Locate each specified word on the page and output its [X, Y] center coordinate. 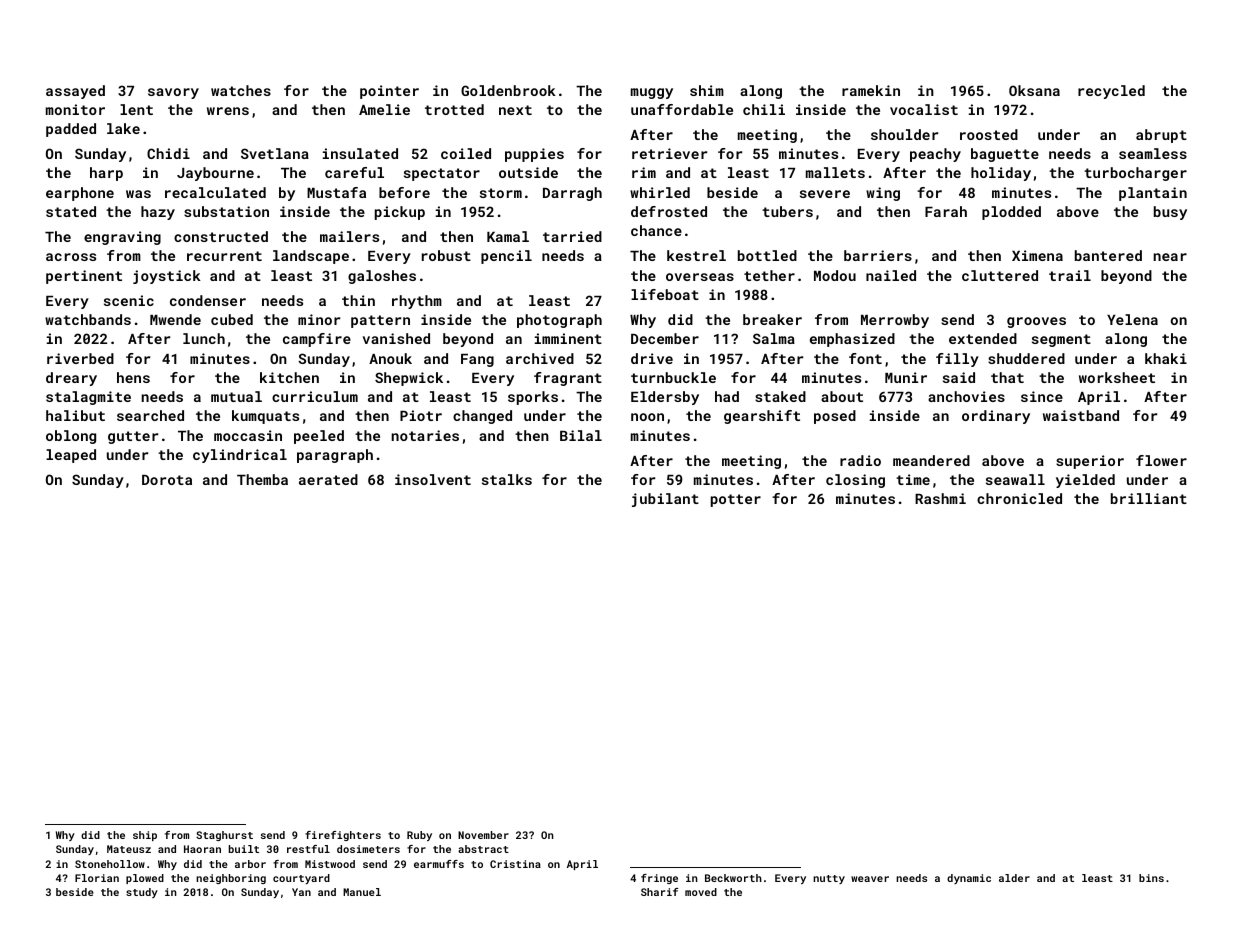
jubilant [665, 500]
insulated [360, 153]
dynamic [969, 879]
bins [1151, 878]
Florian [97, 878]
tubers [787, 211]
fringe [659, 879]
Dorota [167, 480]
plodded [1011, 213]
